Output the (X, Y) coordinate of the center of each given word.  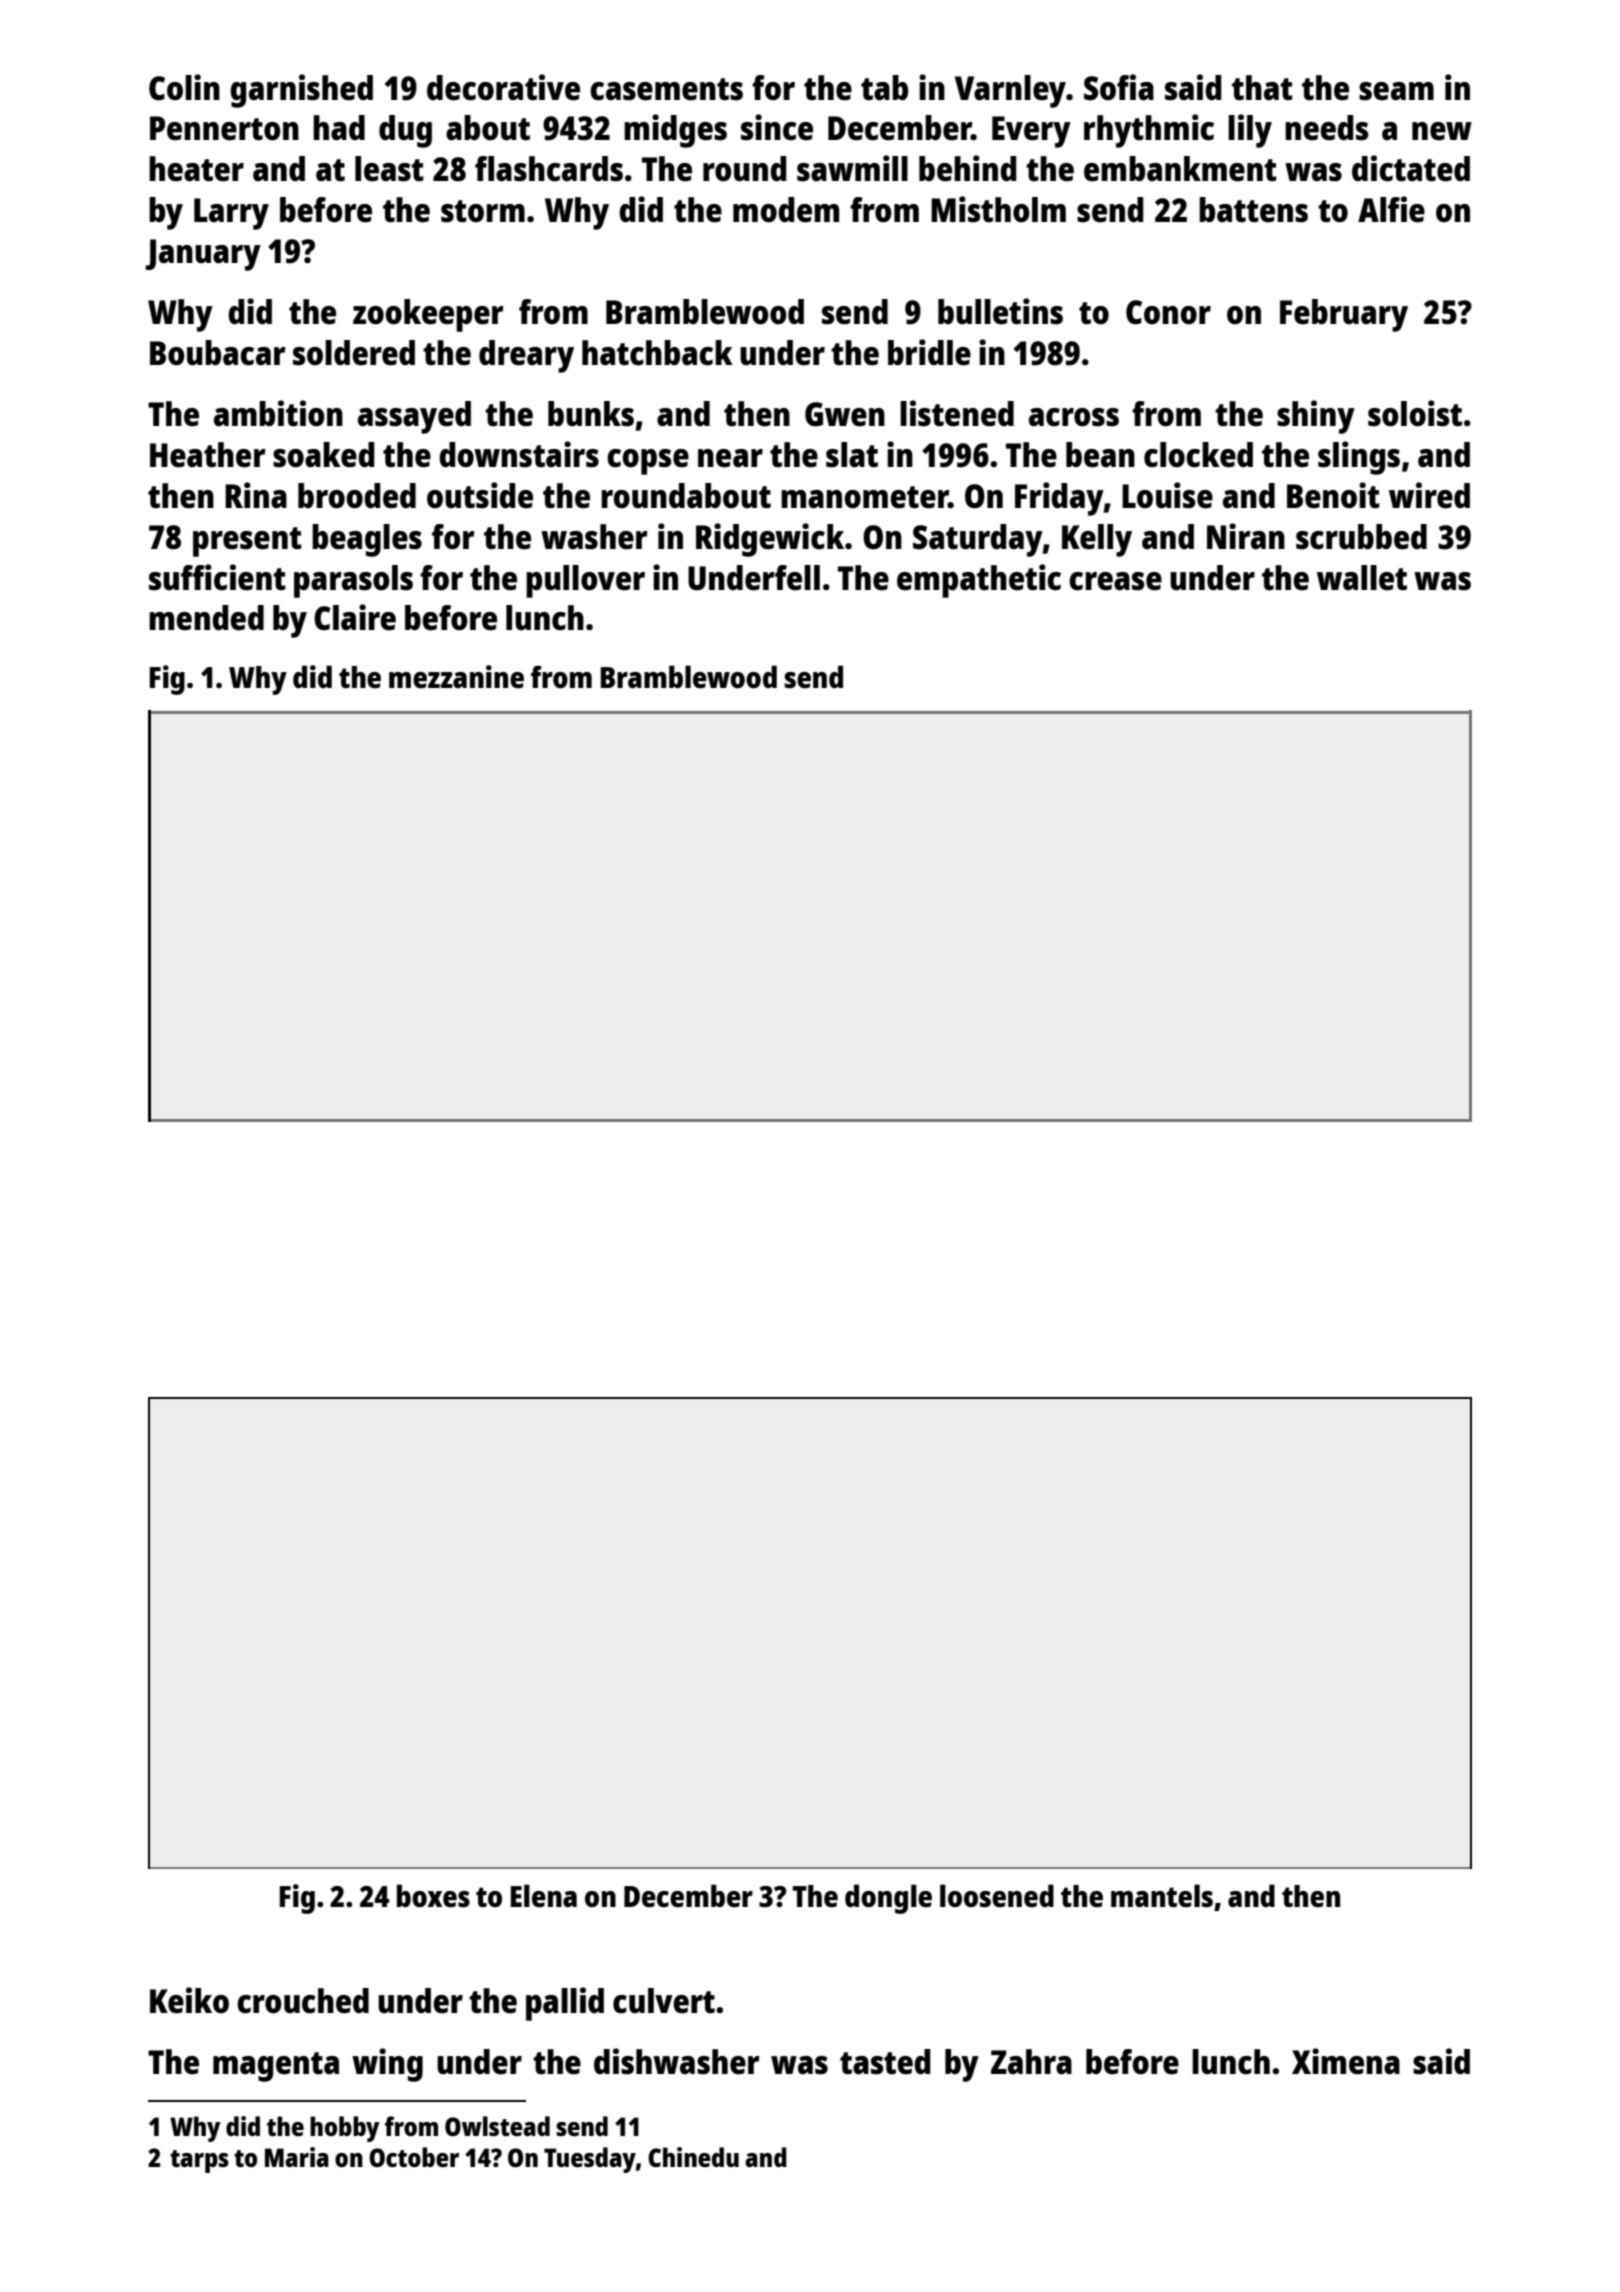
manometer (864, 497)
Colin (184, 87)
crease (1115, 581)
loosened (997, 1896)
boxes (433, 1896)
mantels (1162, 1895)
